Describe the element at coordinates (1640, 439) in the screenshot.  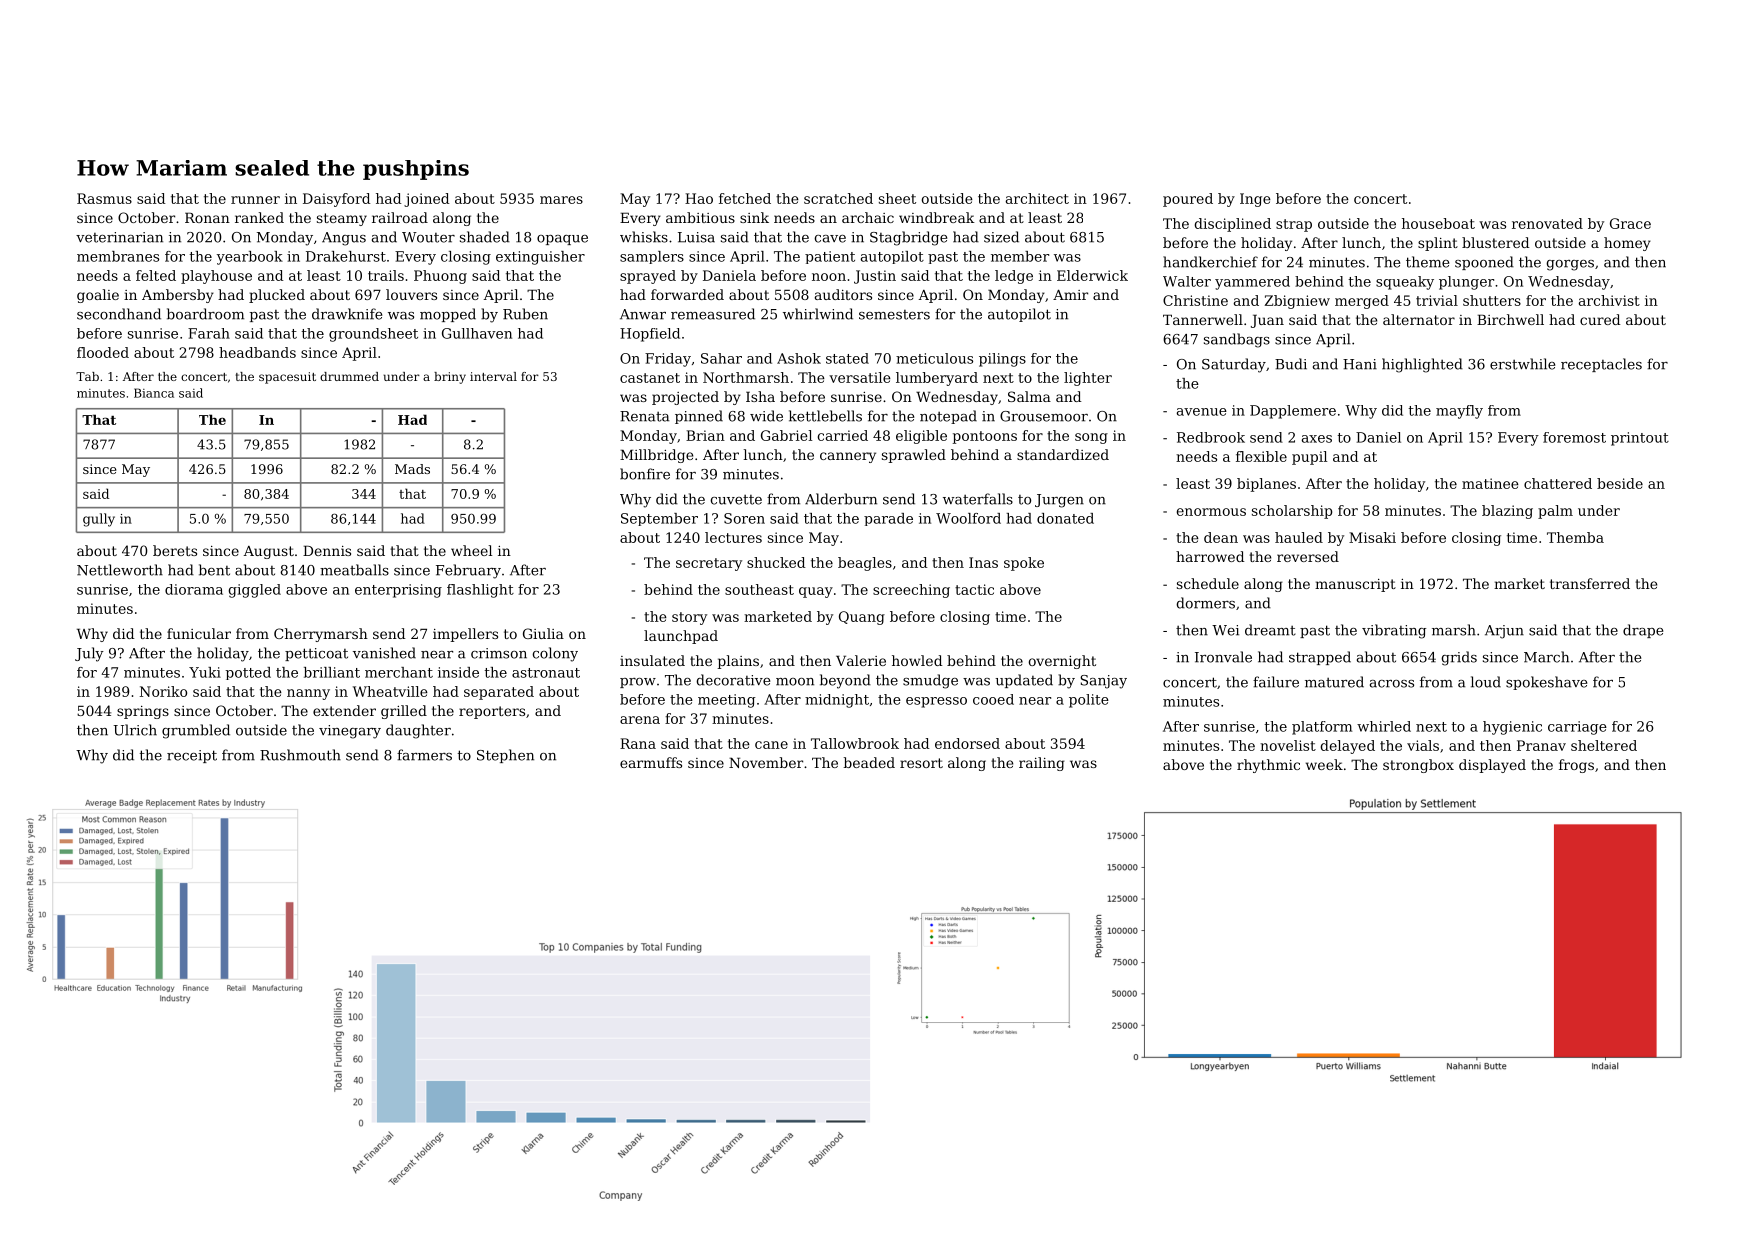
I see `printout` at that location.
